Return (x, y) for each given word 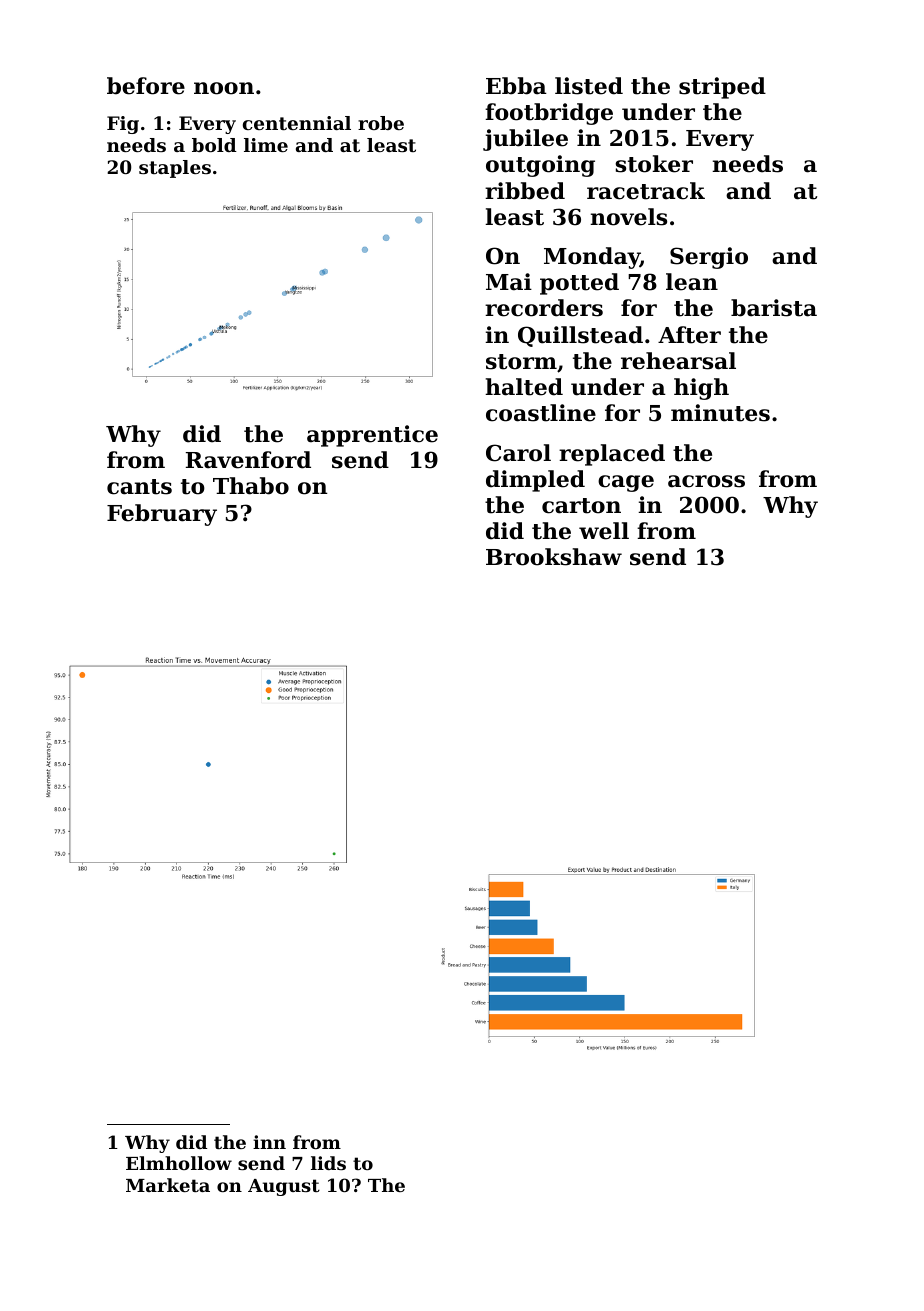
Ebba (516, 86)
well (604, 531)
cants (139, 487)
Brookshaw (554, 557)
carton (581, 506)
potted (579, 284)
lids (328, 1163)
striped (722, 88)
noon (224, 88)
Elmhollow (179, 1163)
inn (269, 1142)
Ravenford (248, 460)
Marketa (168, 1185)
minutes (720, 413)
